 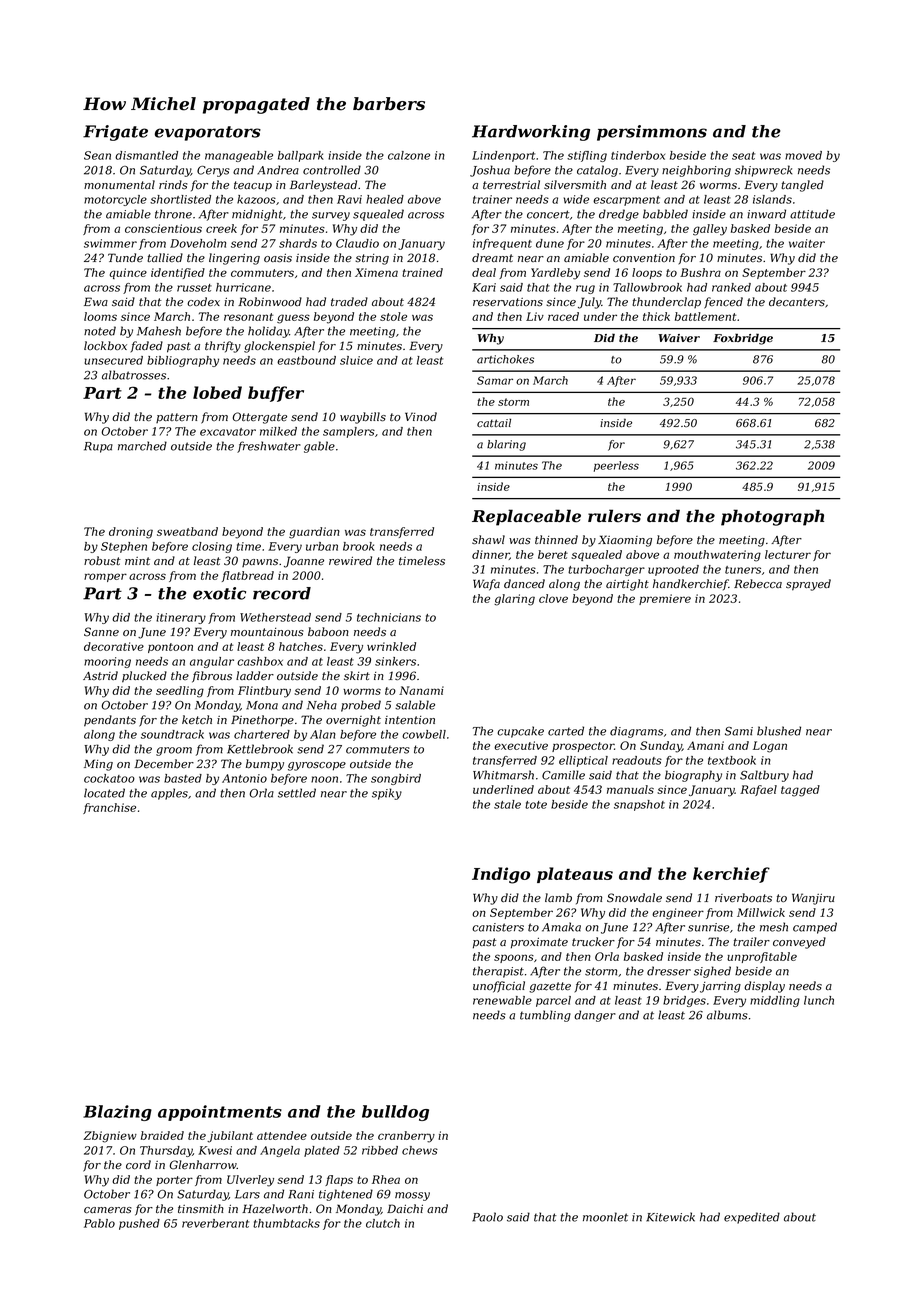 What do you see at coordinates (395, 1113) in the screenshot?
I see `bulldog` at bounding box center [395, 1113].
